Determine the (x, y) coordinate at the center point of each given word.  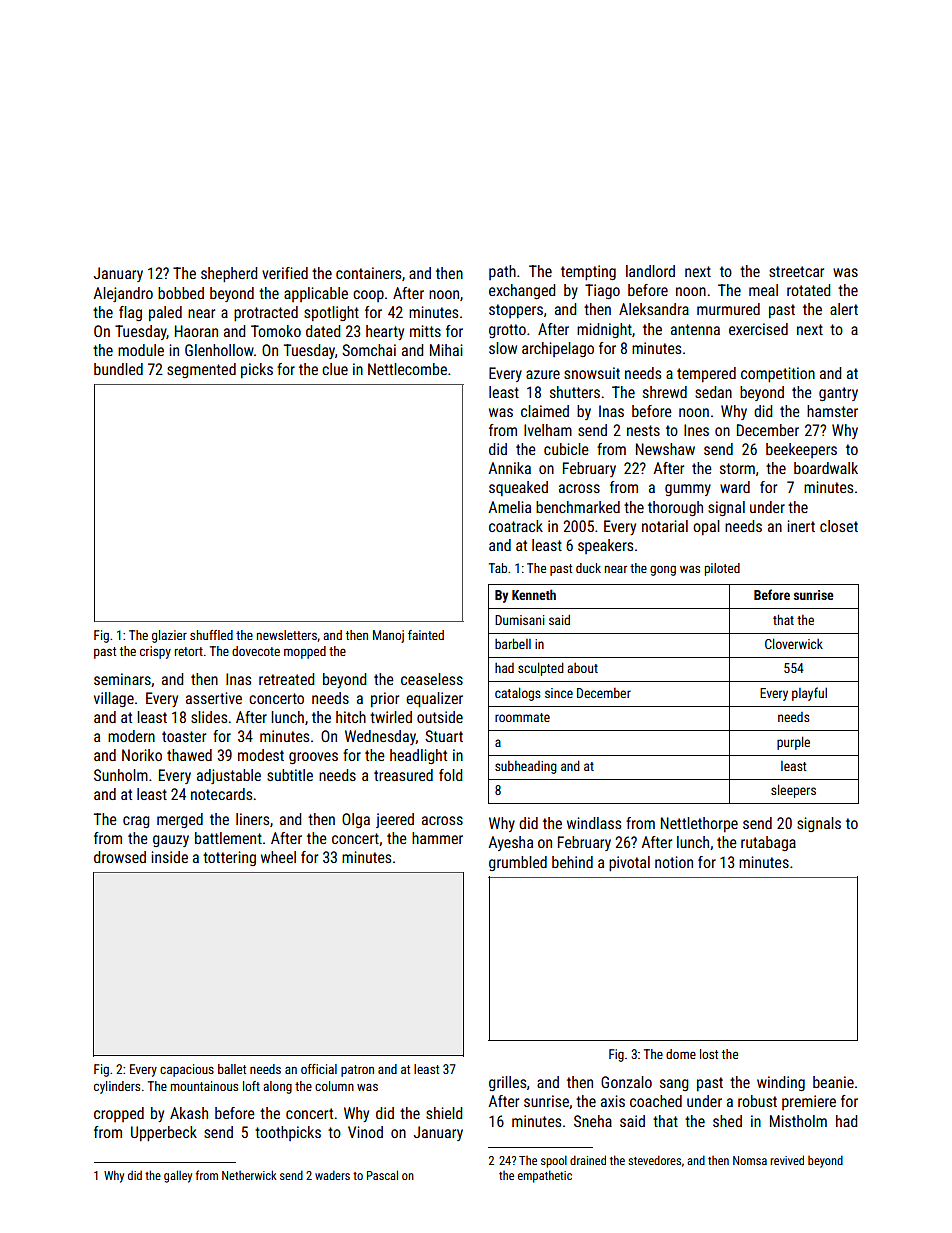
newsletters (287, 635)
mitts (425, 331)
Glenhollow (219, 350)
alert (844, 309)
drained (588, 1160)
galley (178, 1176)
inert (801, 526)
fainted (426, 635)
